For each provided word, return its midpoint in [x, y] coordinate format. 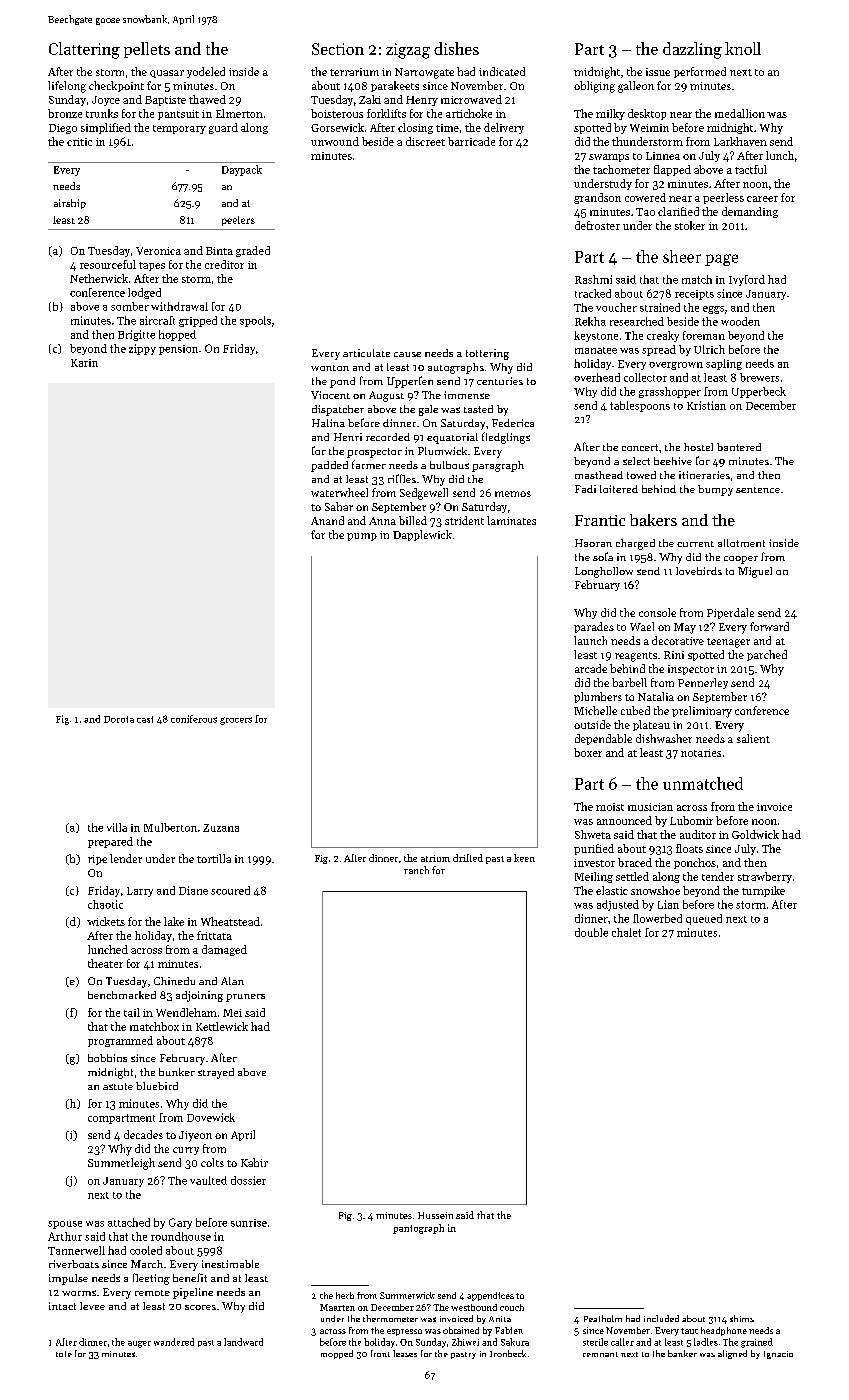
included [661, 1318]
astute [118, 1086]
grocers [236, 721]
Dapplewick [422, 535]
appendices [490, 1296]
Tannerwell [76, 1250]
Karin [84, 363]
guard [223, 128]
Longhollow [604, 572]
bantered [739, 447]
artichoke [469, 113]
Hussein [435, 1215]
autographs [456, 368]
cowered [645, 197]
